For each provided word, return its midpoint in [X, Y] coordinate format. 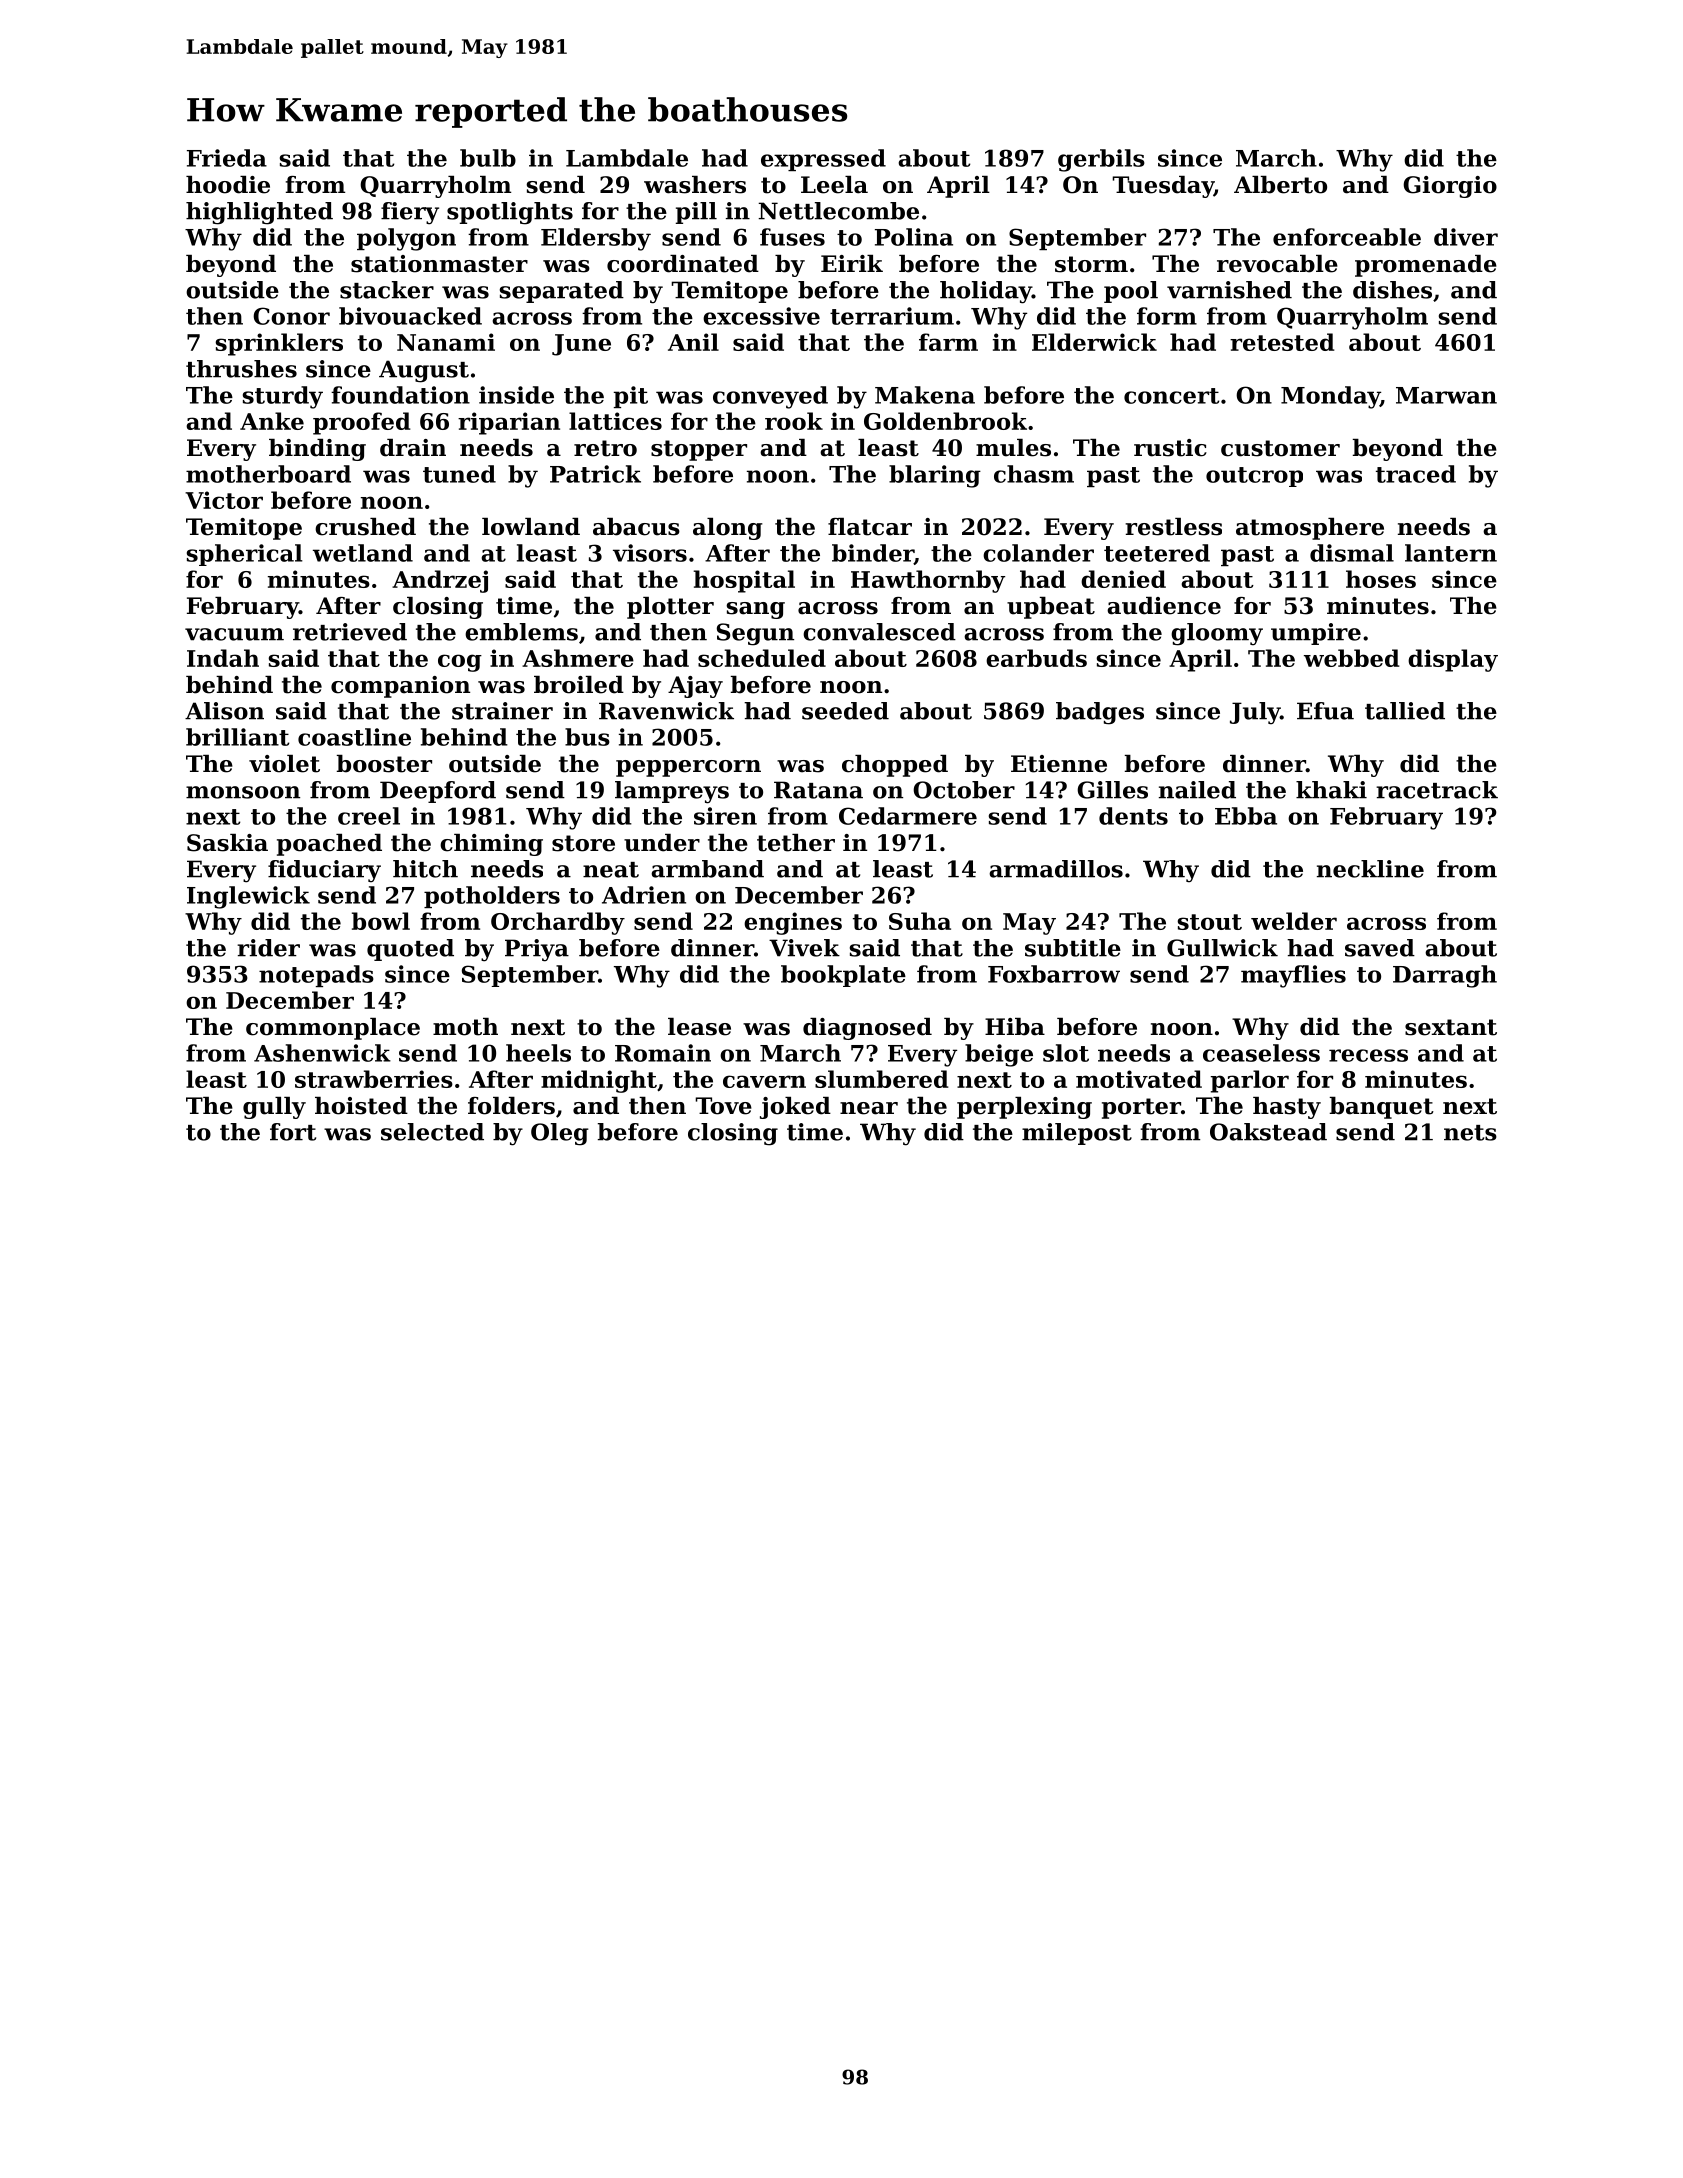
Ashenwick [322, 1053]
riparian [509, 423]
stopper [699, 450]
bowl [381, 921]
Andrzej [440, 581]
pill [696, 213]
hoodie [228, 185]
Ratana [818, 790]
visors [650, 553]
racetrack [1437, 790]
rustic [1170, 448]
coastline [354, 737]
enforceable [1347, 237]
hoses [1381, 579]
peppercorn [688, 768]
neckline [1370, 869]
